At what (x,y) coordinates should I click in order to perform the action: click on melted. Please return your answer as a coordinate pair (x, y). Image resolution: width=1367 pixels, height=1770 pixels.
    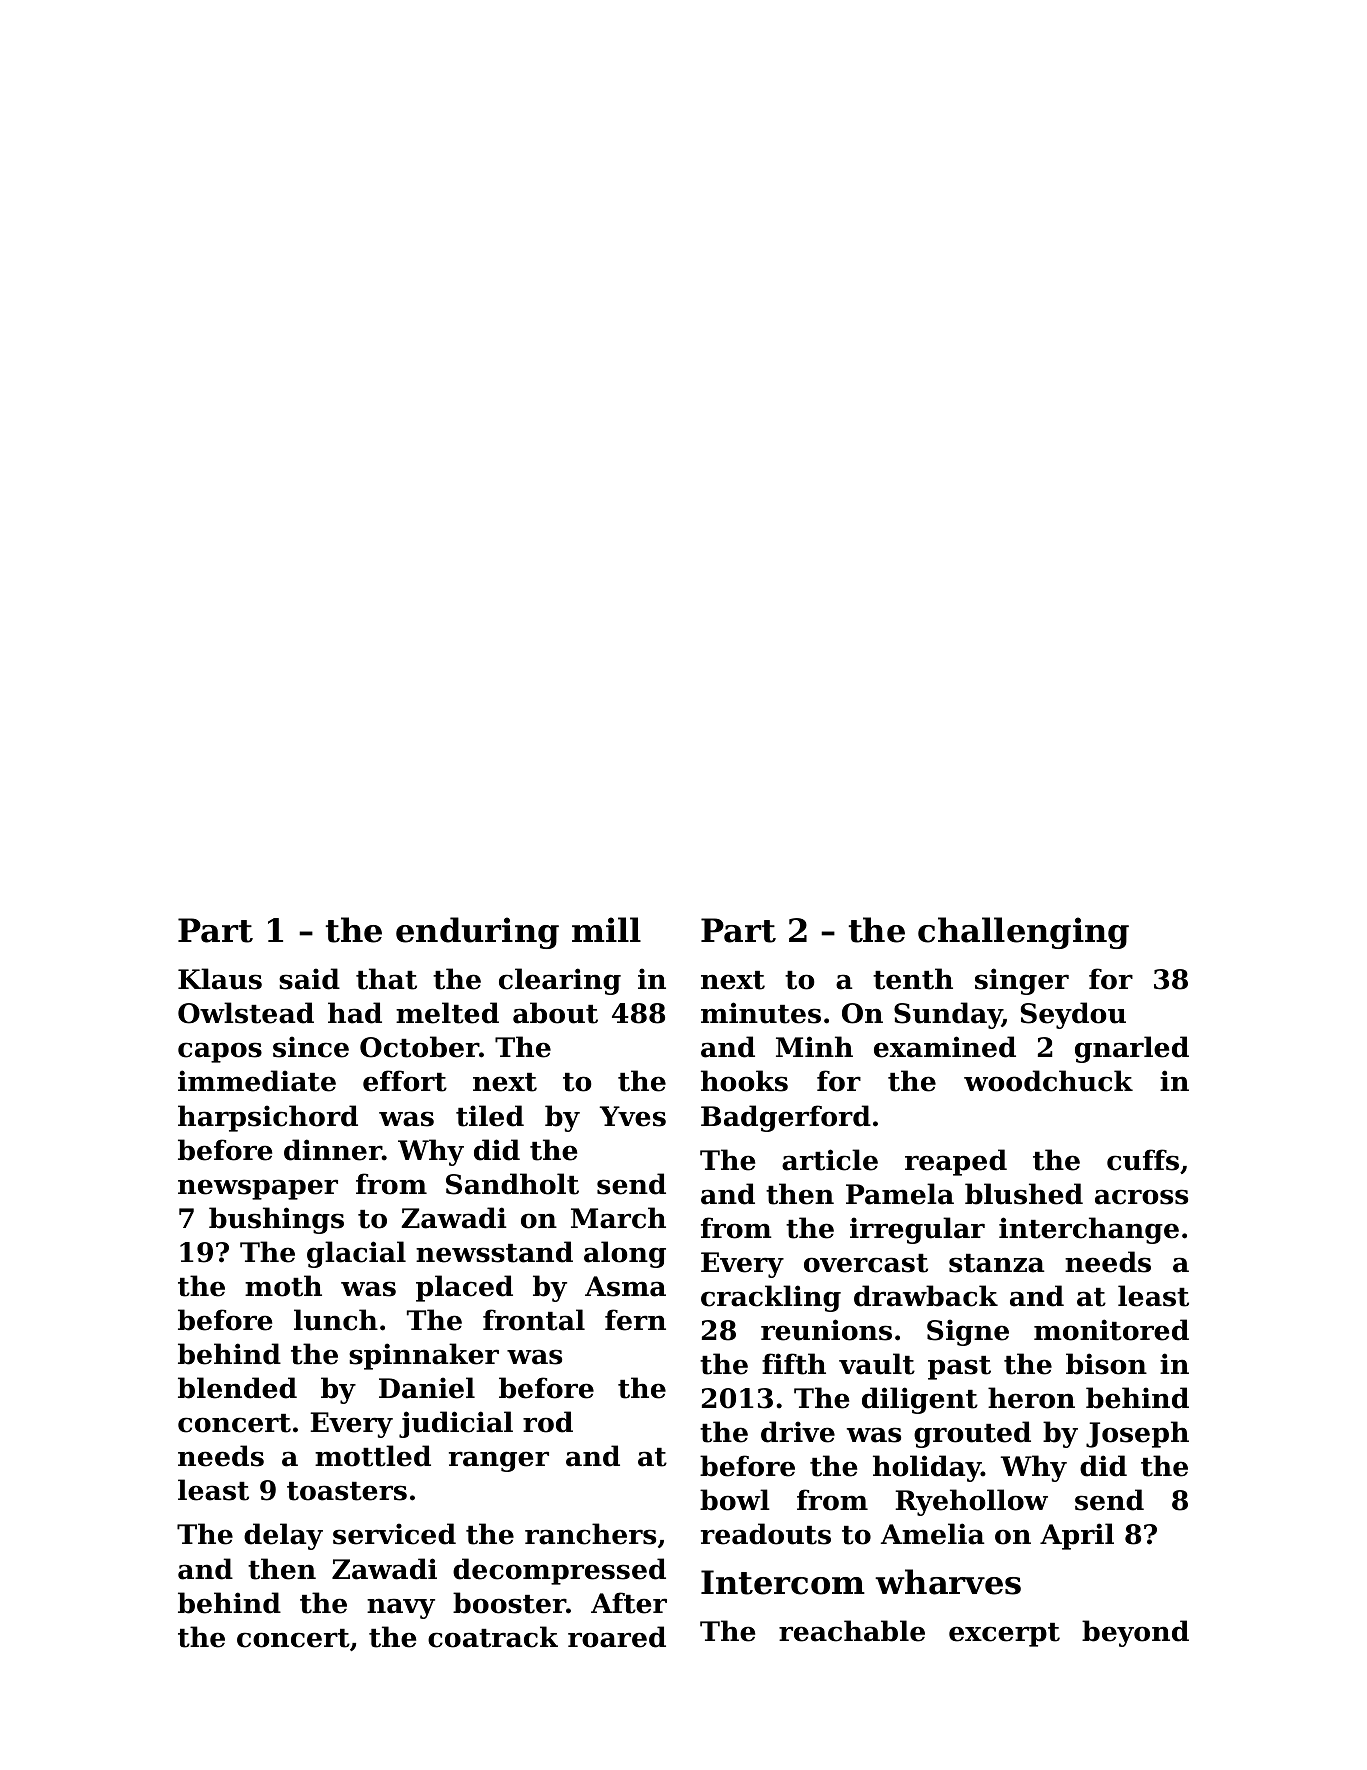
    Looking at the image, I should click on (447, 1013).
